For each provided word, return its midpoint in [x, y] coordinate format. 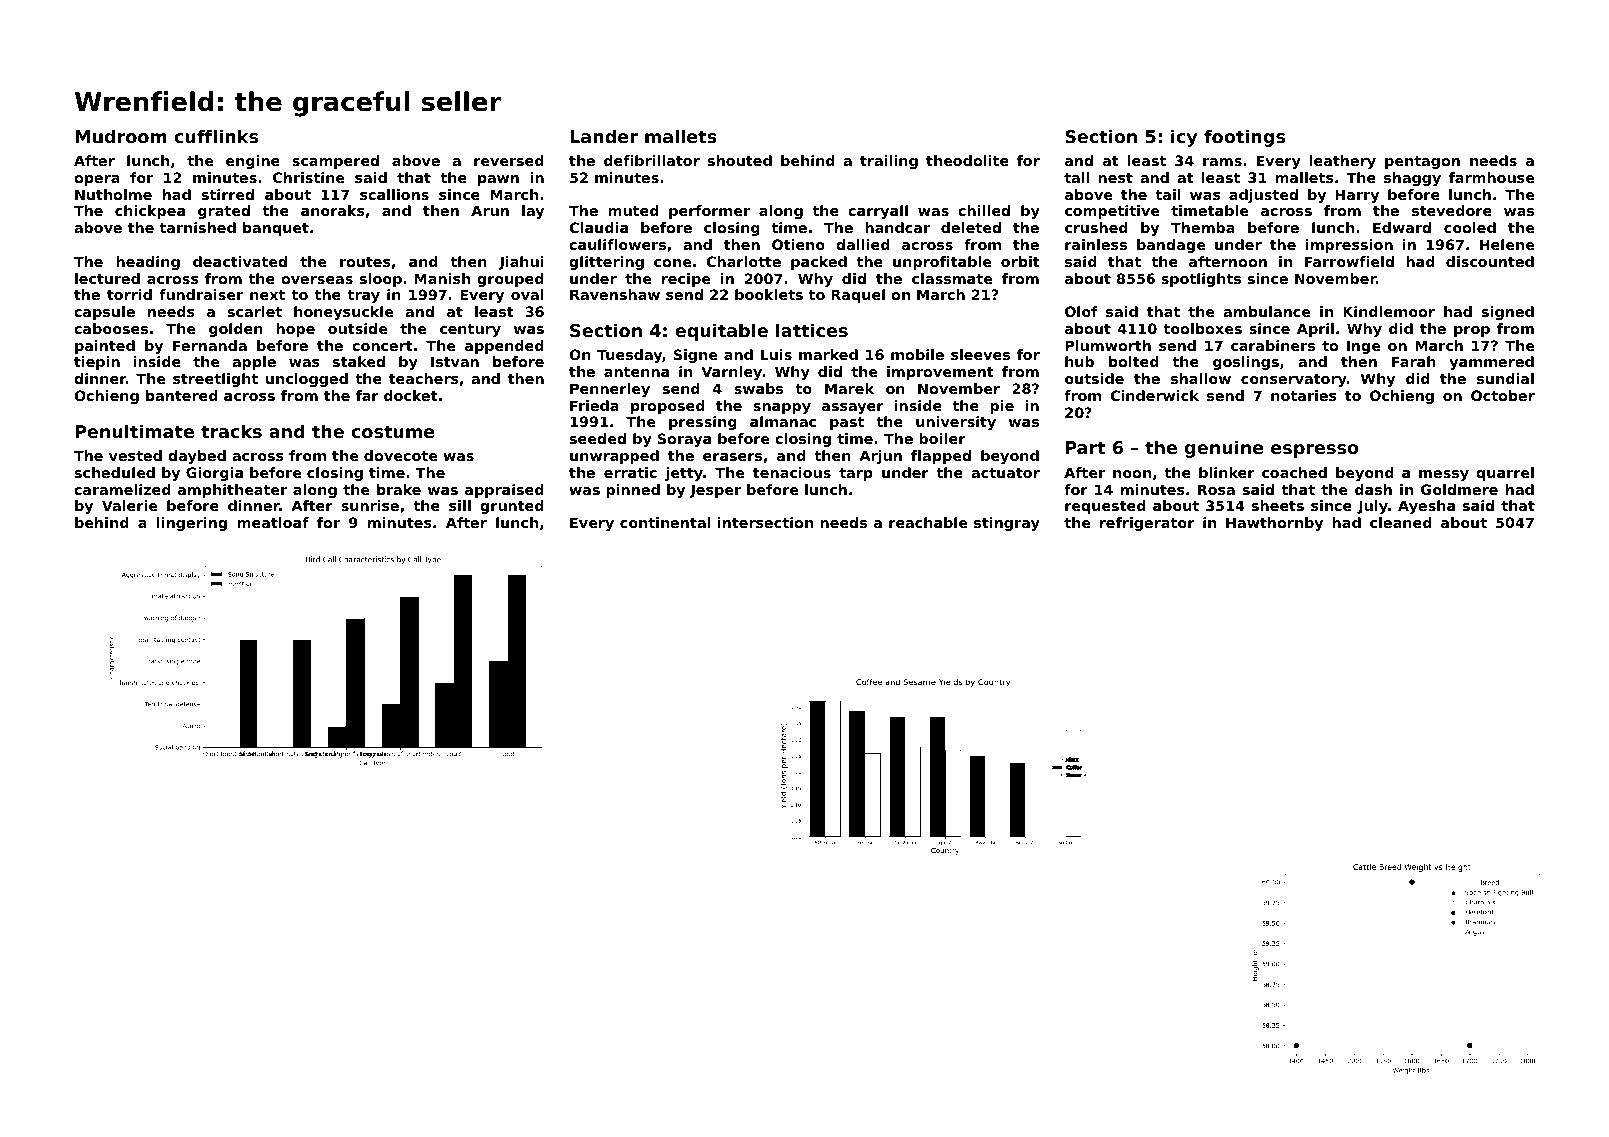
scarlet [255, 311]
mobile [917, 354]
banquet [276, 229]
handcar [897, 227]
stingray [1007, 524]
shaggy [1412, 179]
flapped [941, 457]
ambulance [1266, 311]
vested [135, 455]
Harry [1357, 196]
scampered [335, 162]
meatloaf [273, 522]
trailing [889, 162]
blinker [1227, 472]
